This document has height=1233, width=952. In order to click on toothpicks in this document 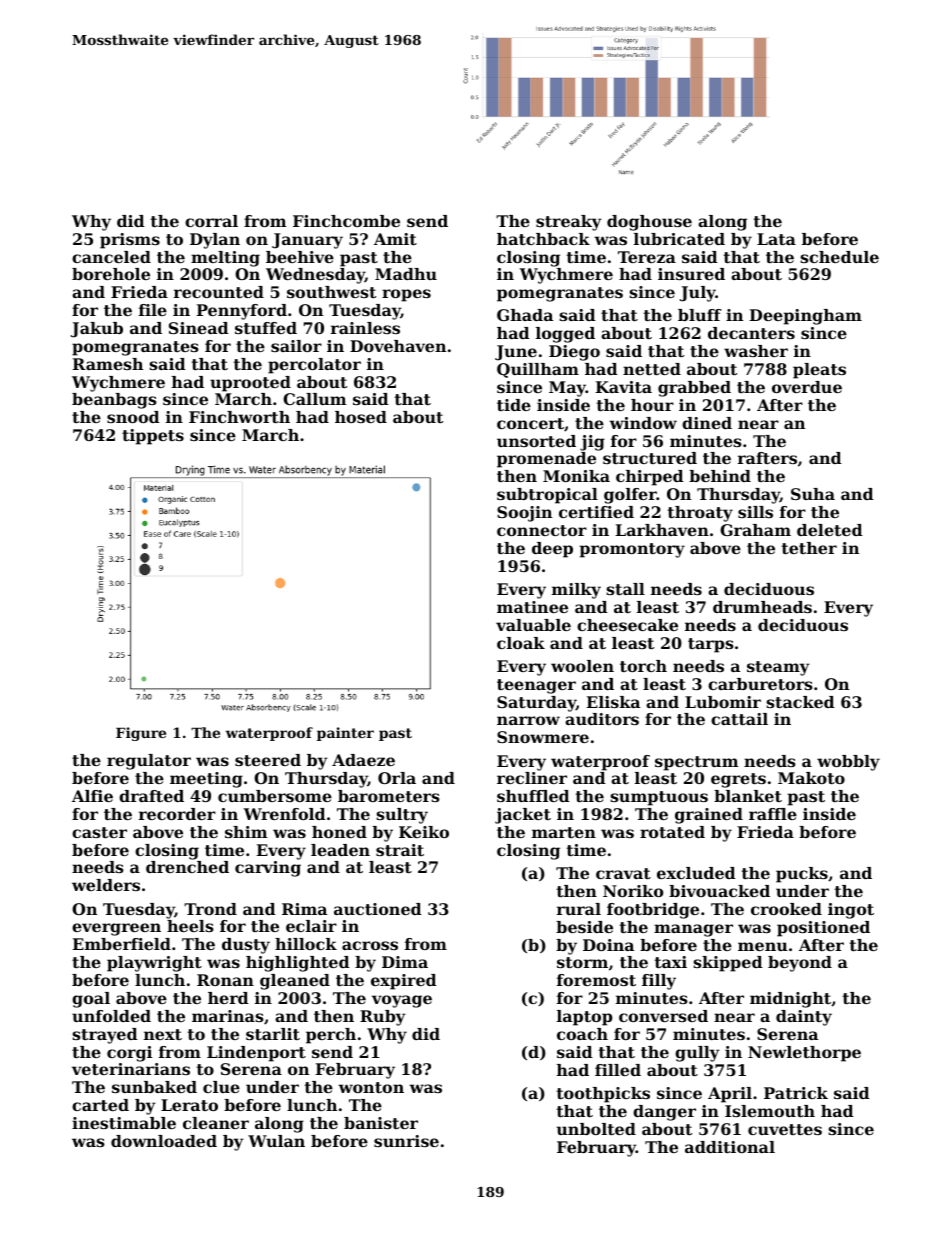, I will do `click(603, 1095)`.
